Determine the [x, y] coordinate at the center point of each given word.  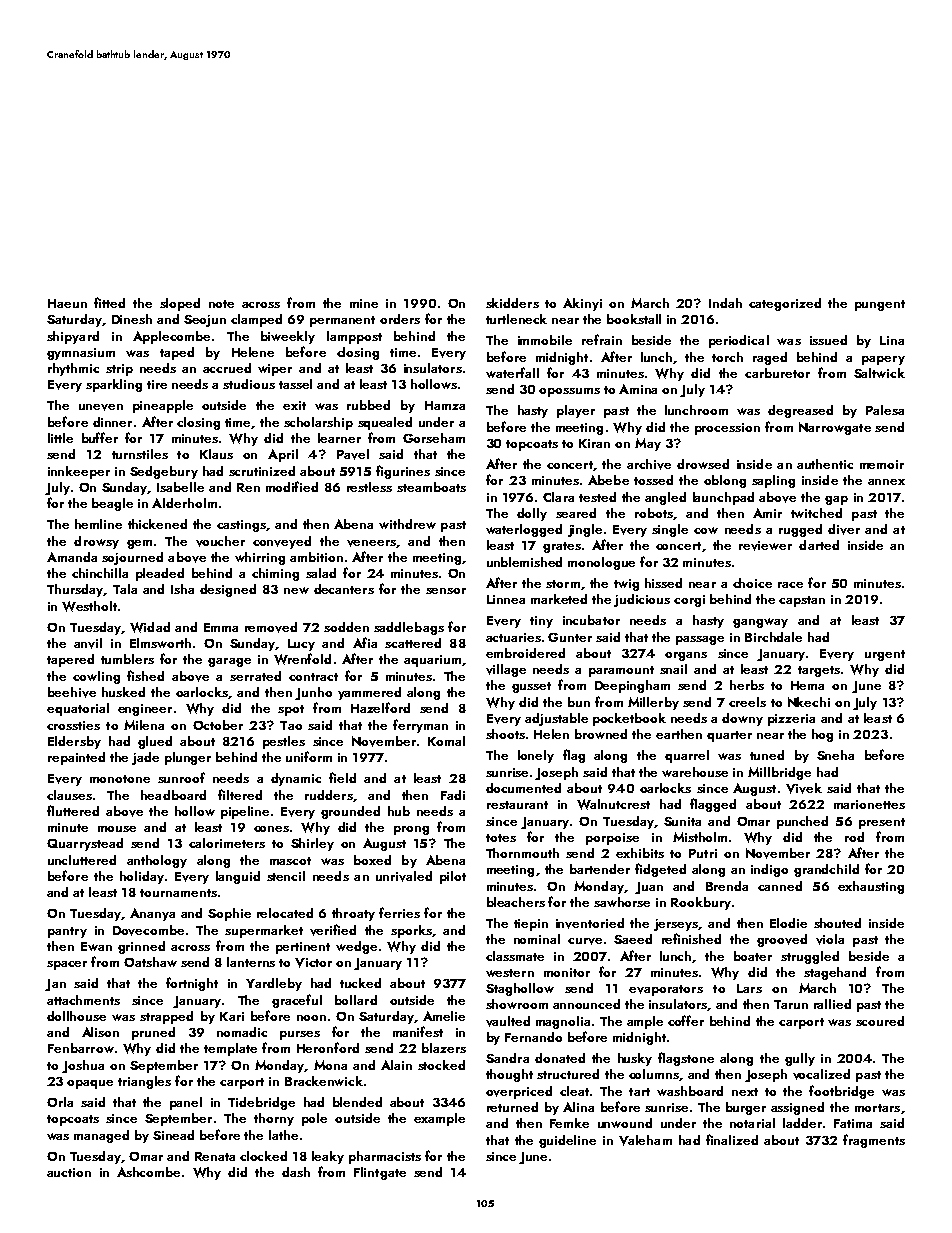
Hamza [445, 405]
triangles [144, 1082]
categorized [785, 304]
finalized [732, 1139]
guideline [567, 1141]
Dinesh [132, 319]
